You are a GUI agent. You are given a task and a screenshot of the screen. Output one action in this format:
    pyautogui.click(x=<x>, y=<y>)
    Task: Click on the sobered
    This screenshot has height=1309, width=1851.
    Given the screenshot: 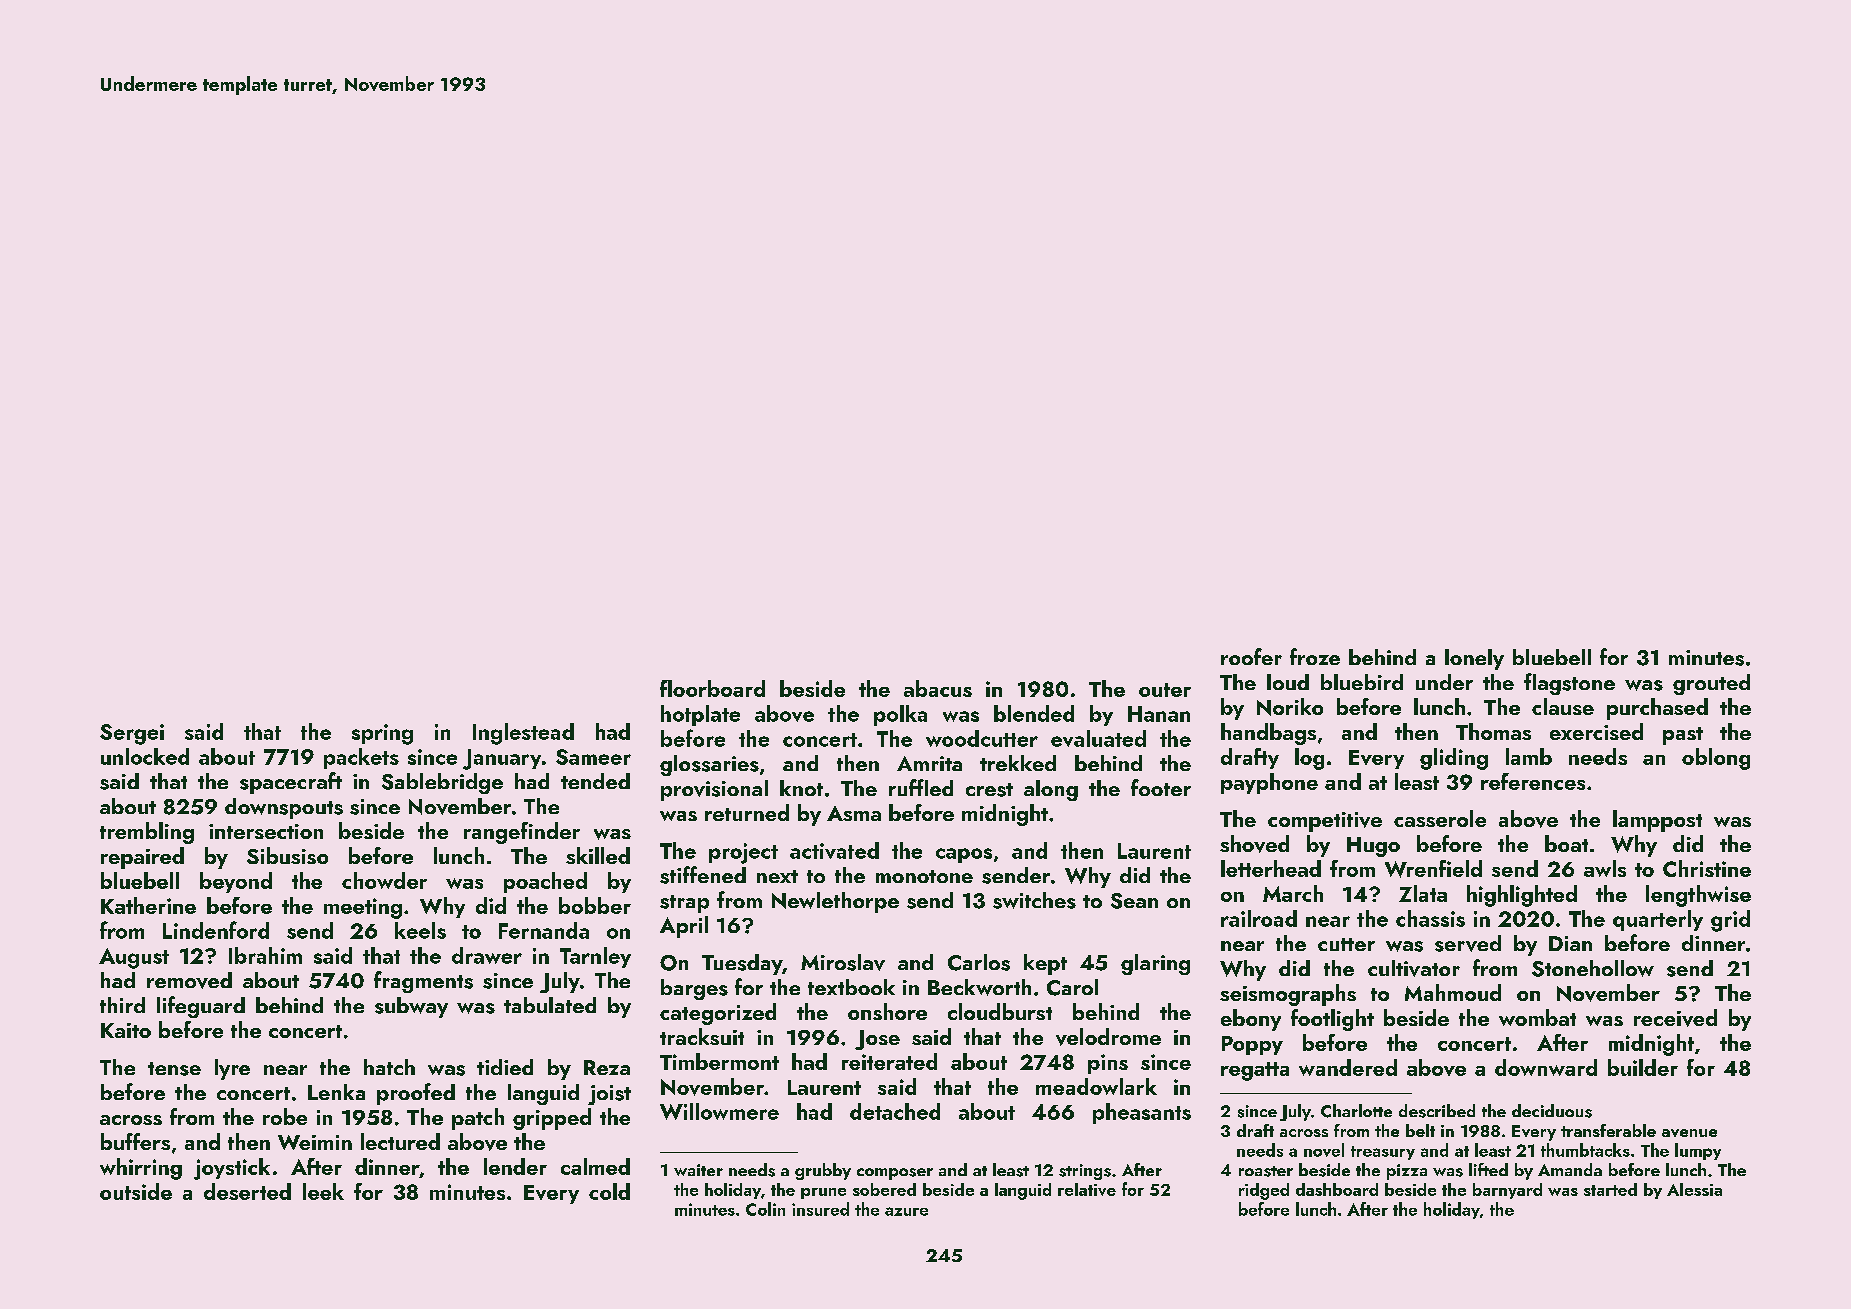 What is the action you would take?
    pyautogui.click(x=884, y=1189)
